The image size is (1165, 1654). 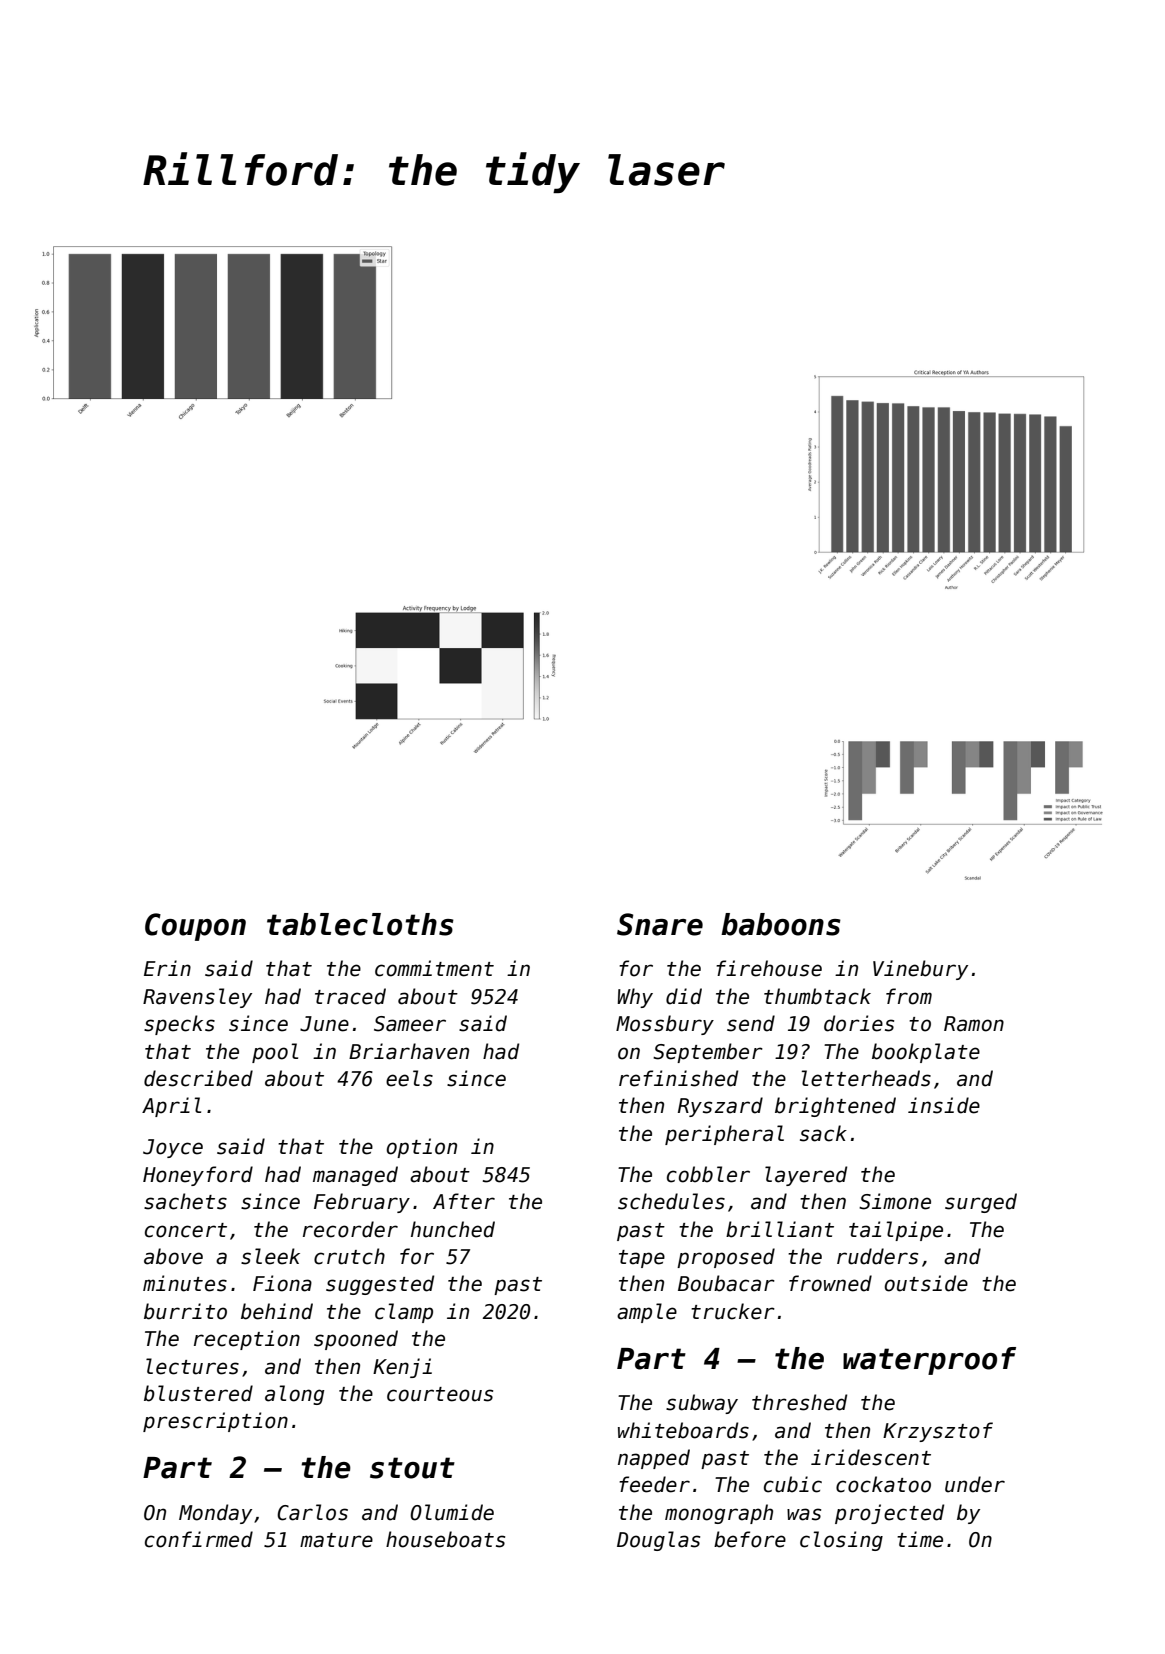 I want to click on Joyce, so click(x=173, y=1148).
